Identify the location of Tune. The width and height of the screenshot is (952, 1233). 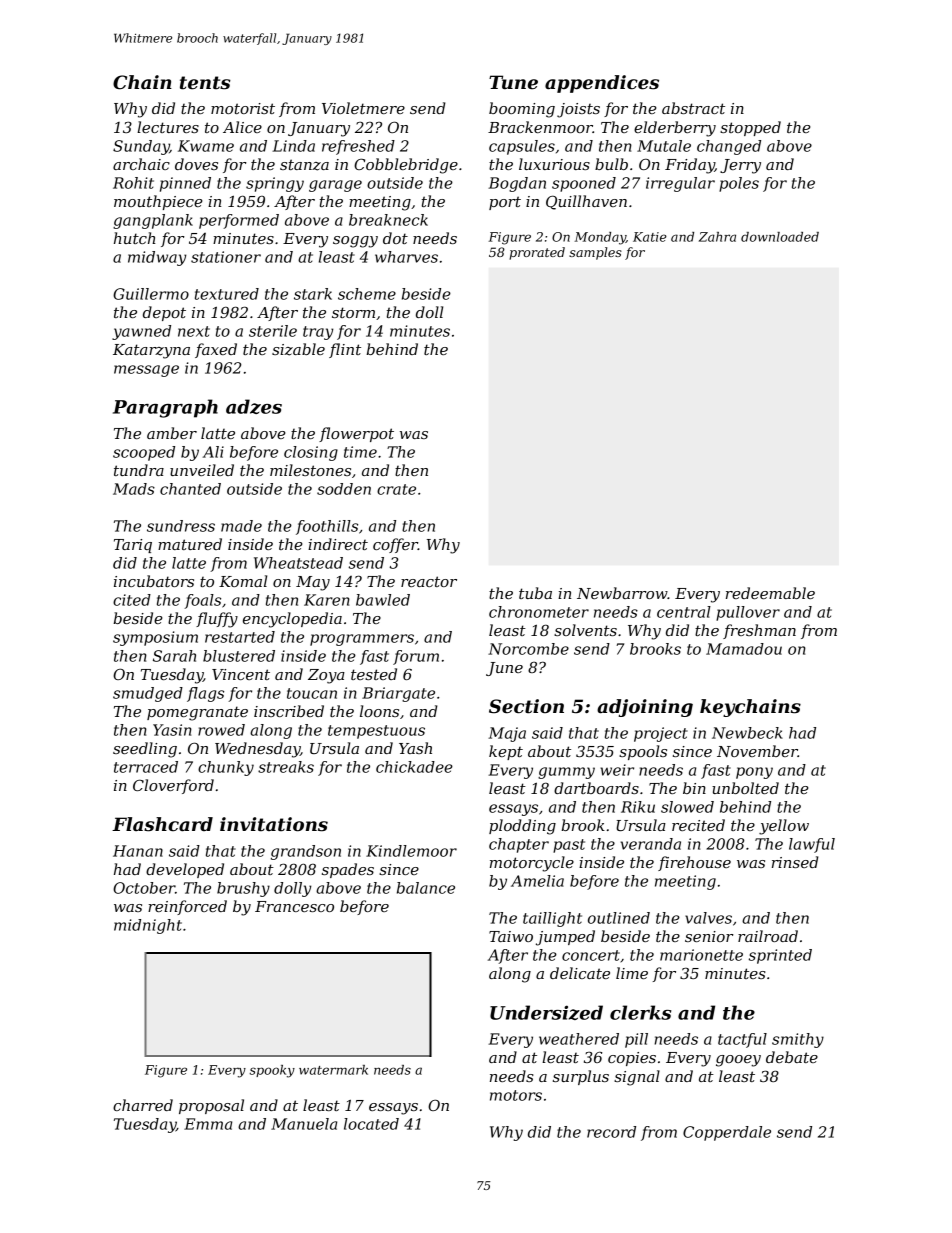
(513, 82).
